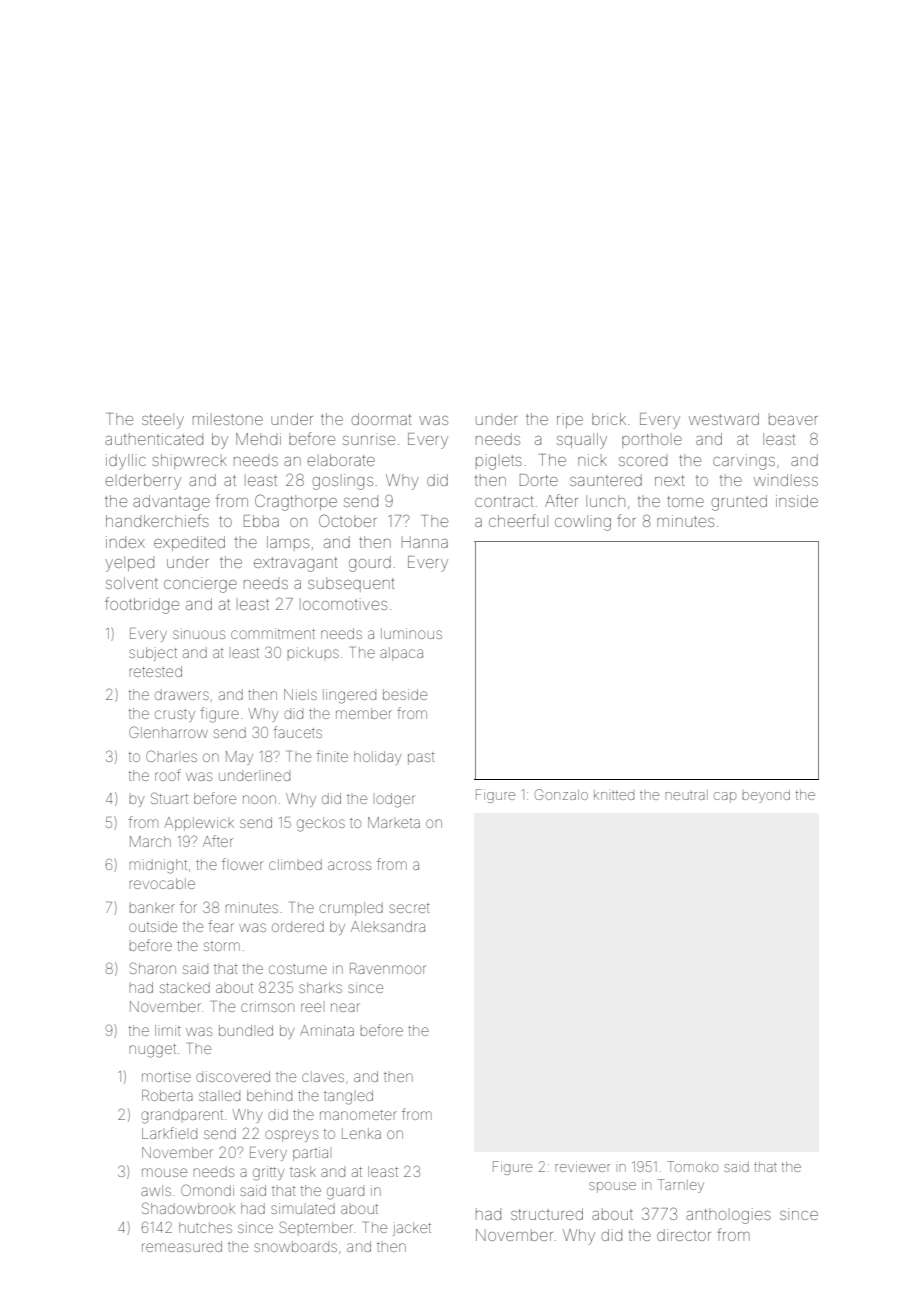  Describe the element at coordinates (222, 946) in the page. I see `storm` at that location.
